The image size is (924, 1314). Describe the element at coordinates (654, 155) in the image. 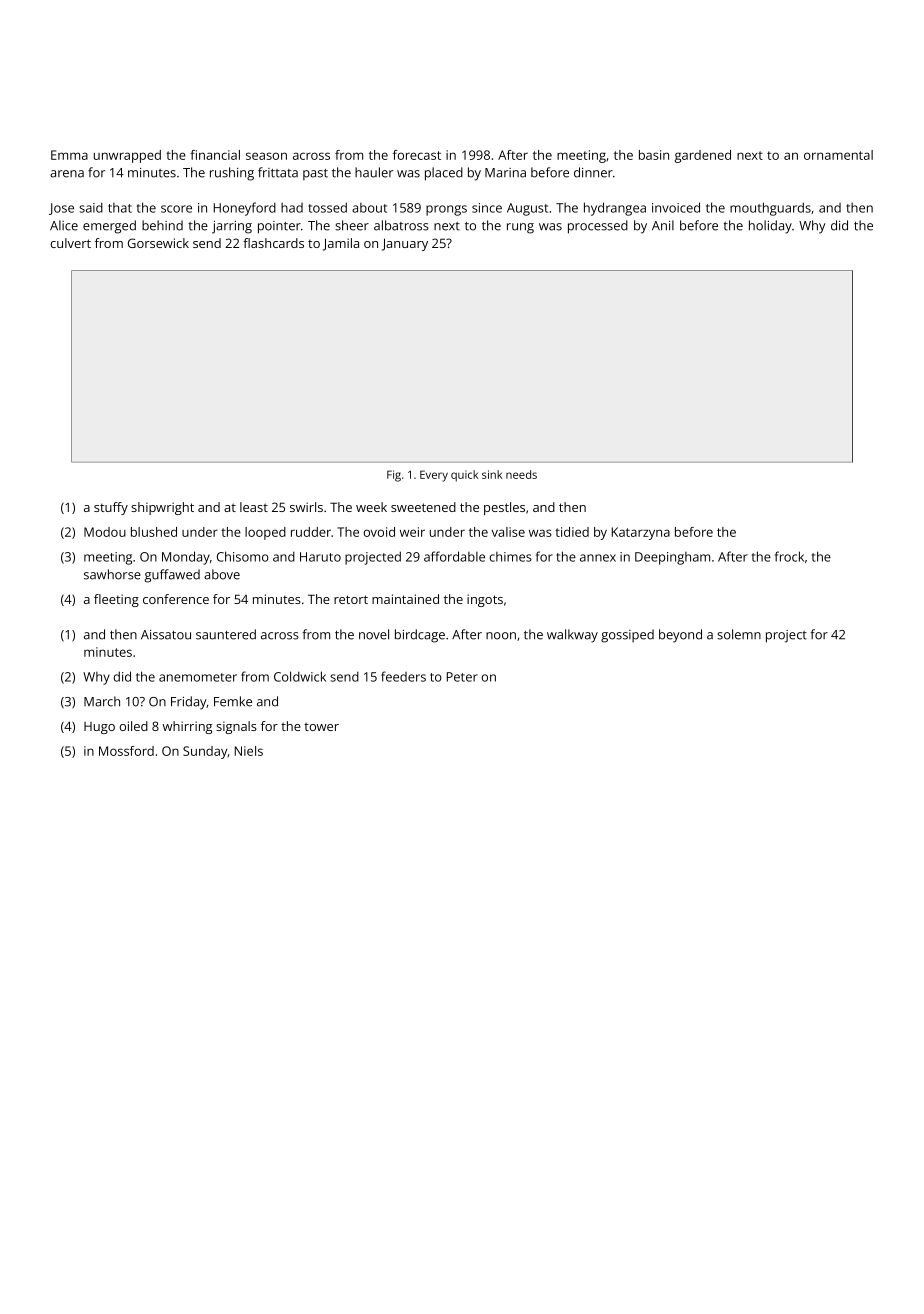

I see `basin` at that location.
